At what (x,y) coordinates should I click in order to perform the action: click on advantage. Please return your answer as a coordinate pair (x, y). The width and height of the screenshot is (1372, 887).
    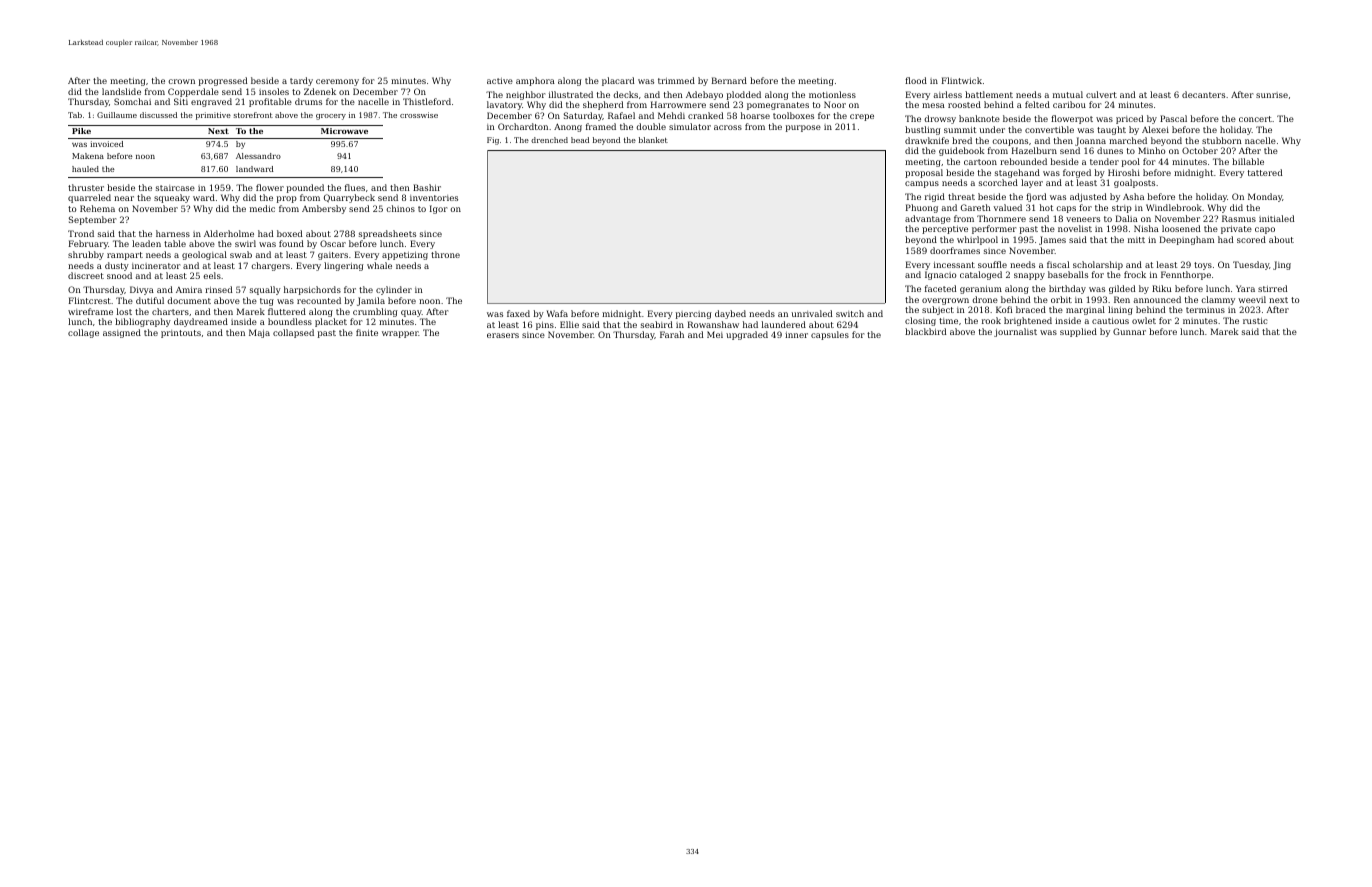
    Looking at the image, I should click on (928, 219).
